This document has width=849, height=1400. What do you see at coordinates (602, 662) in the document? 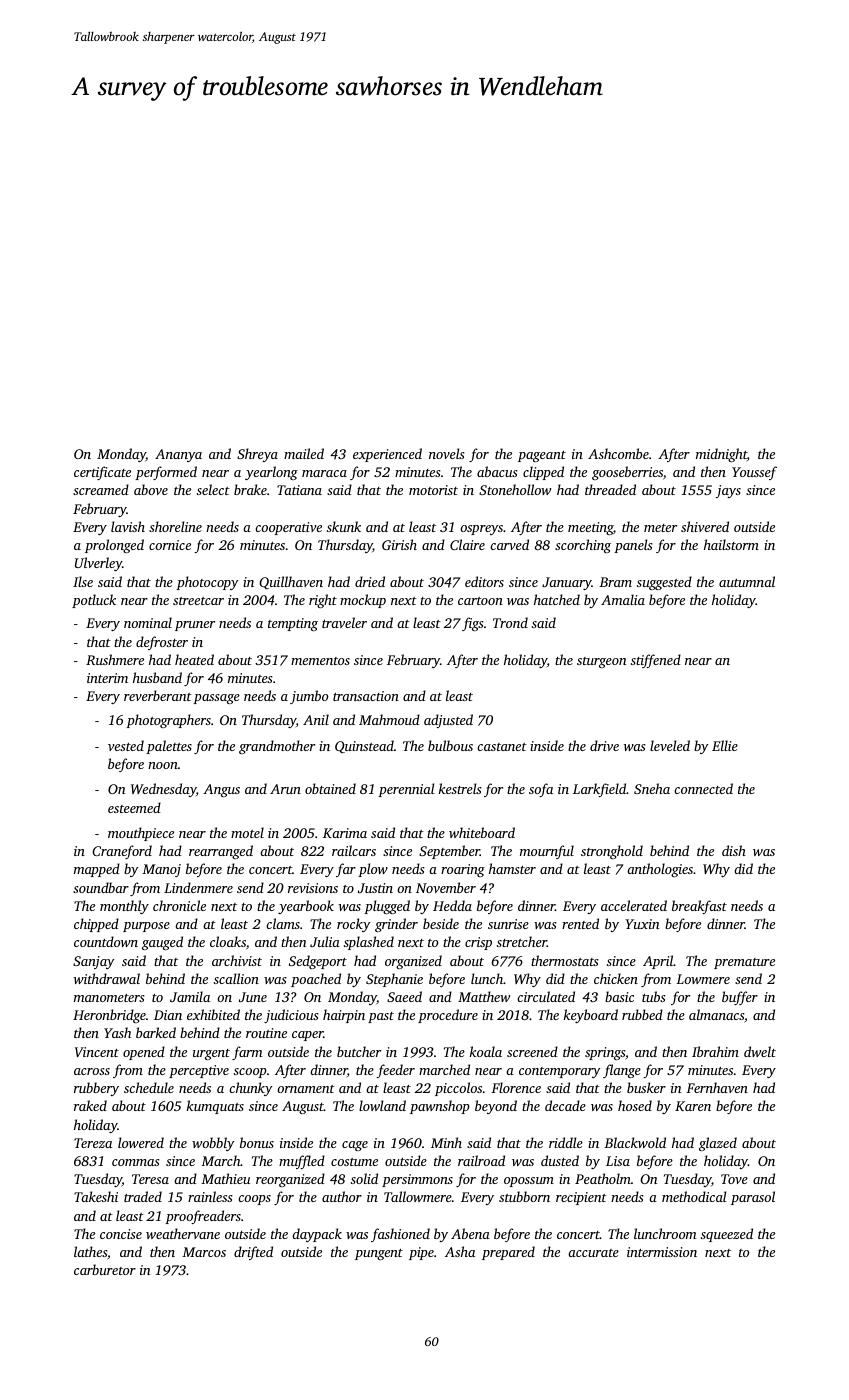
I see `sturgeon` at bounding box center [602, 662].
